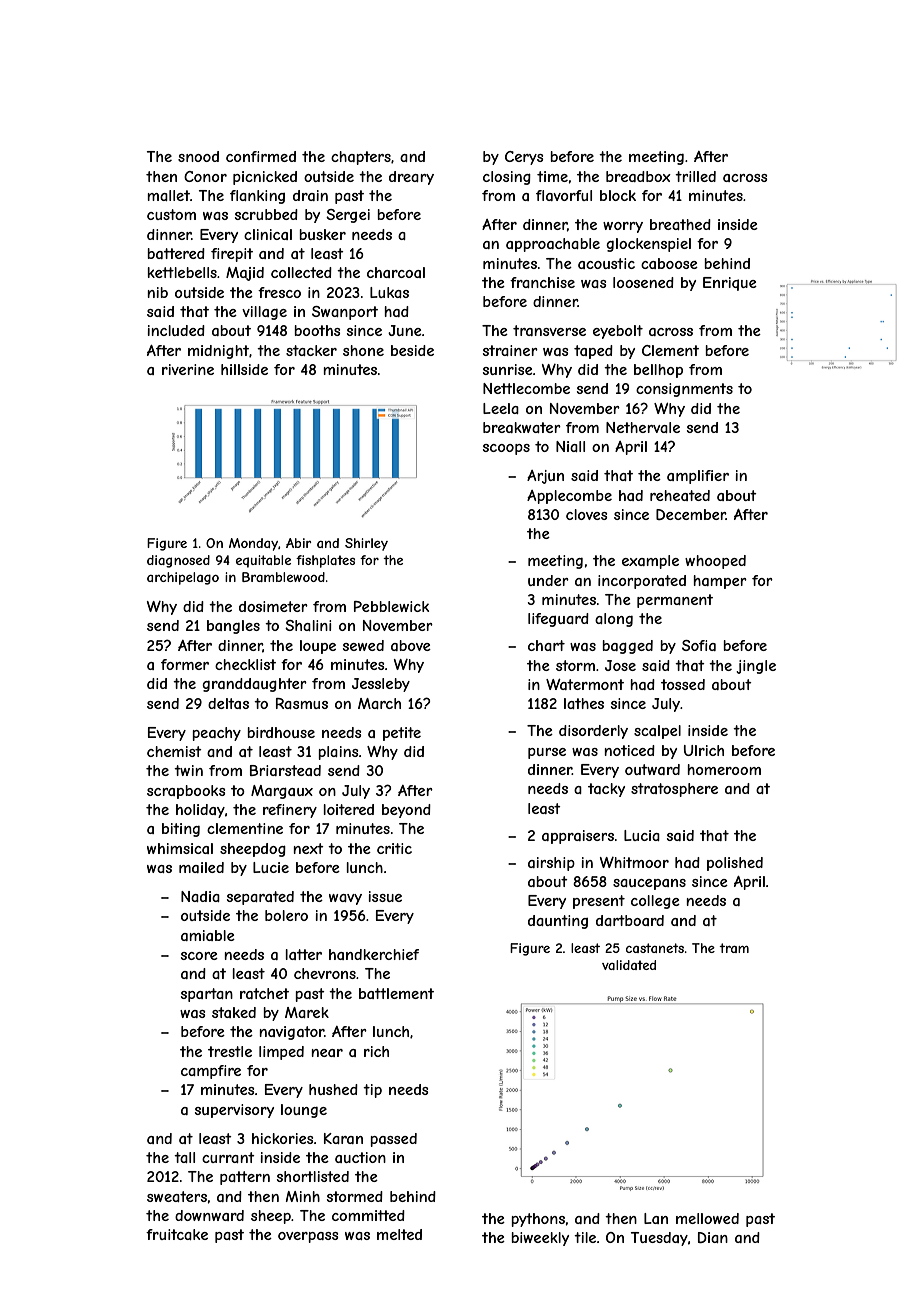 The height and width of the page is (1311, 924). I want to click on scalpel, so click(657, 732).
